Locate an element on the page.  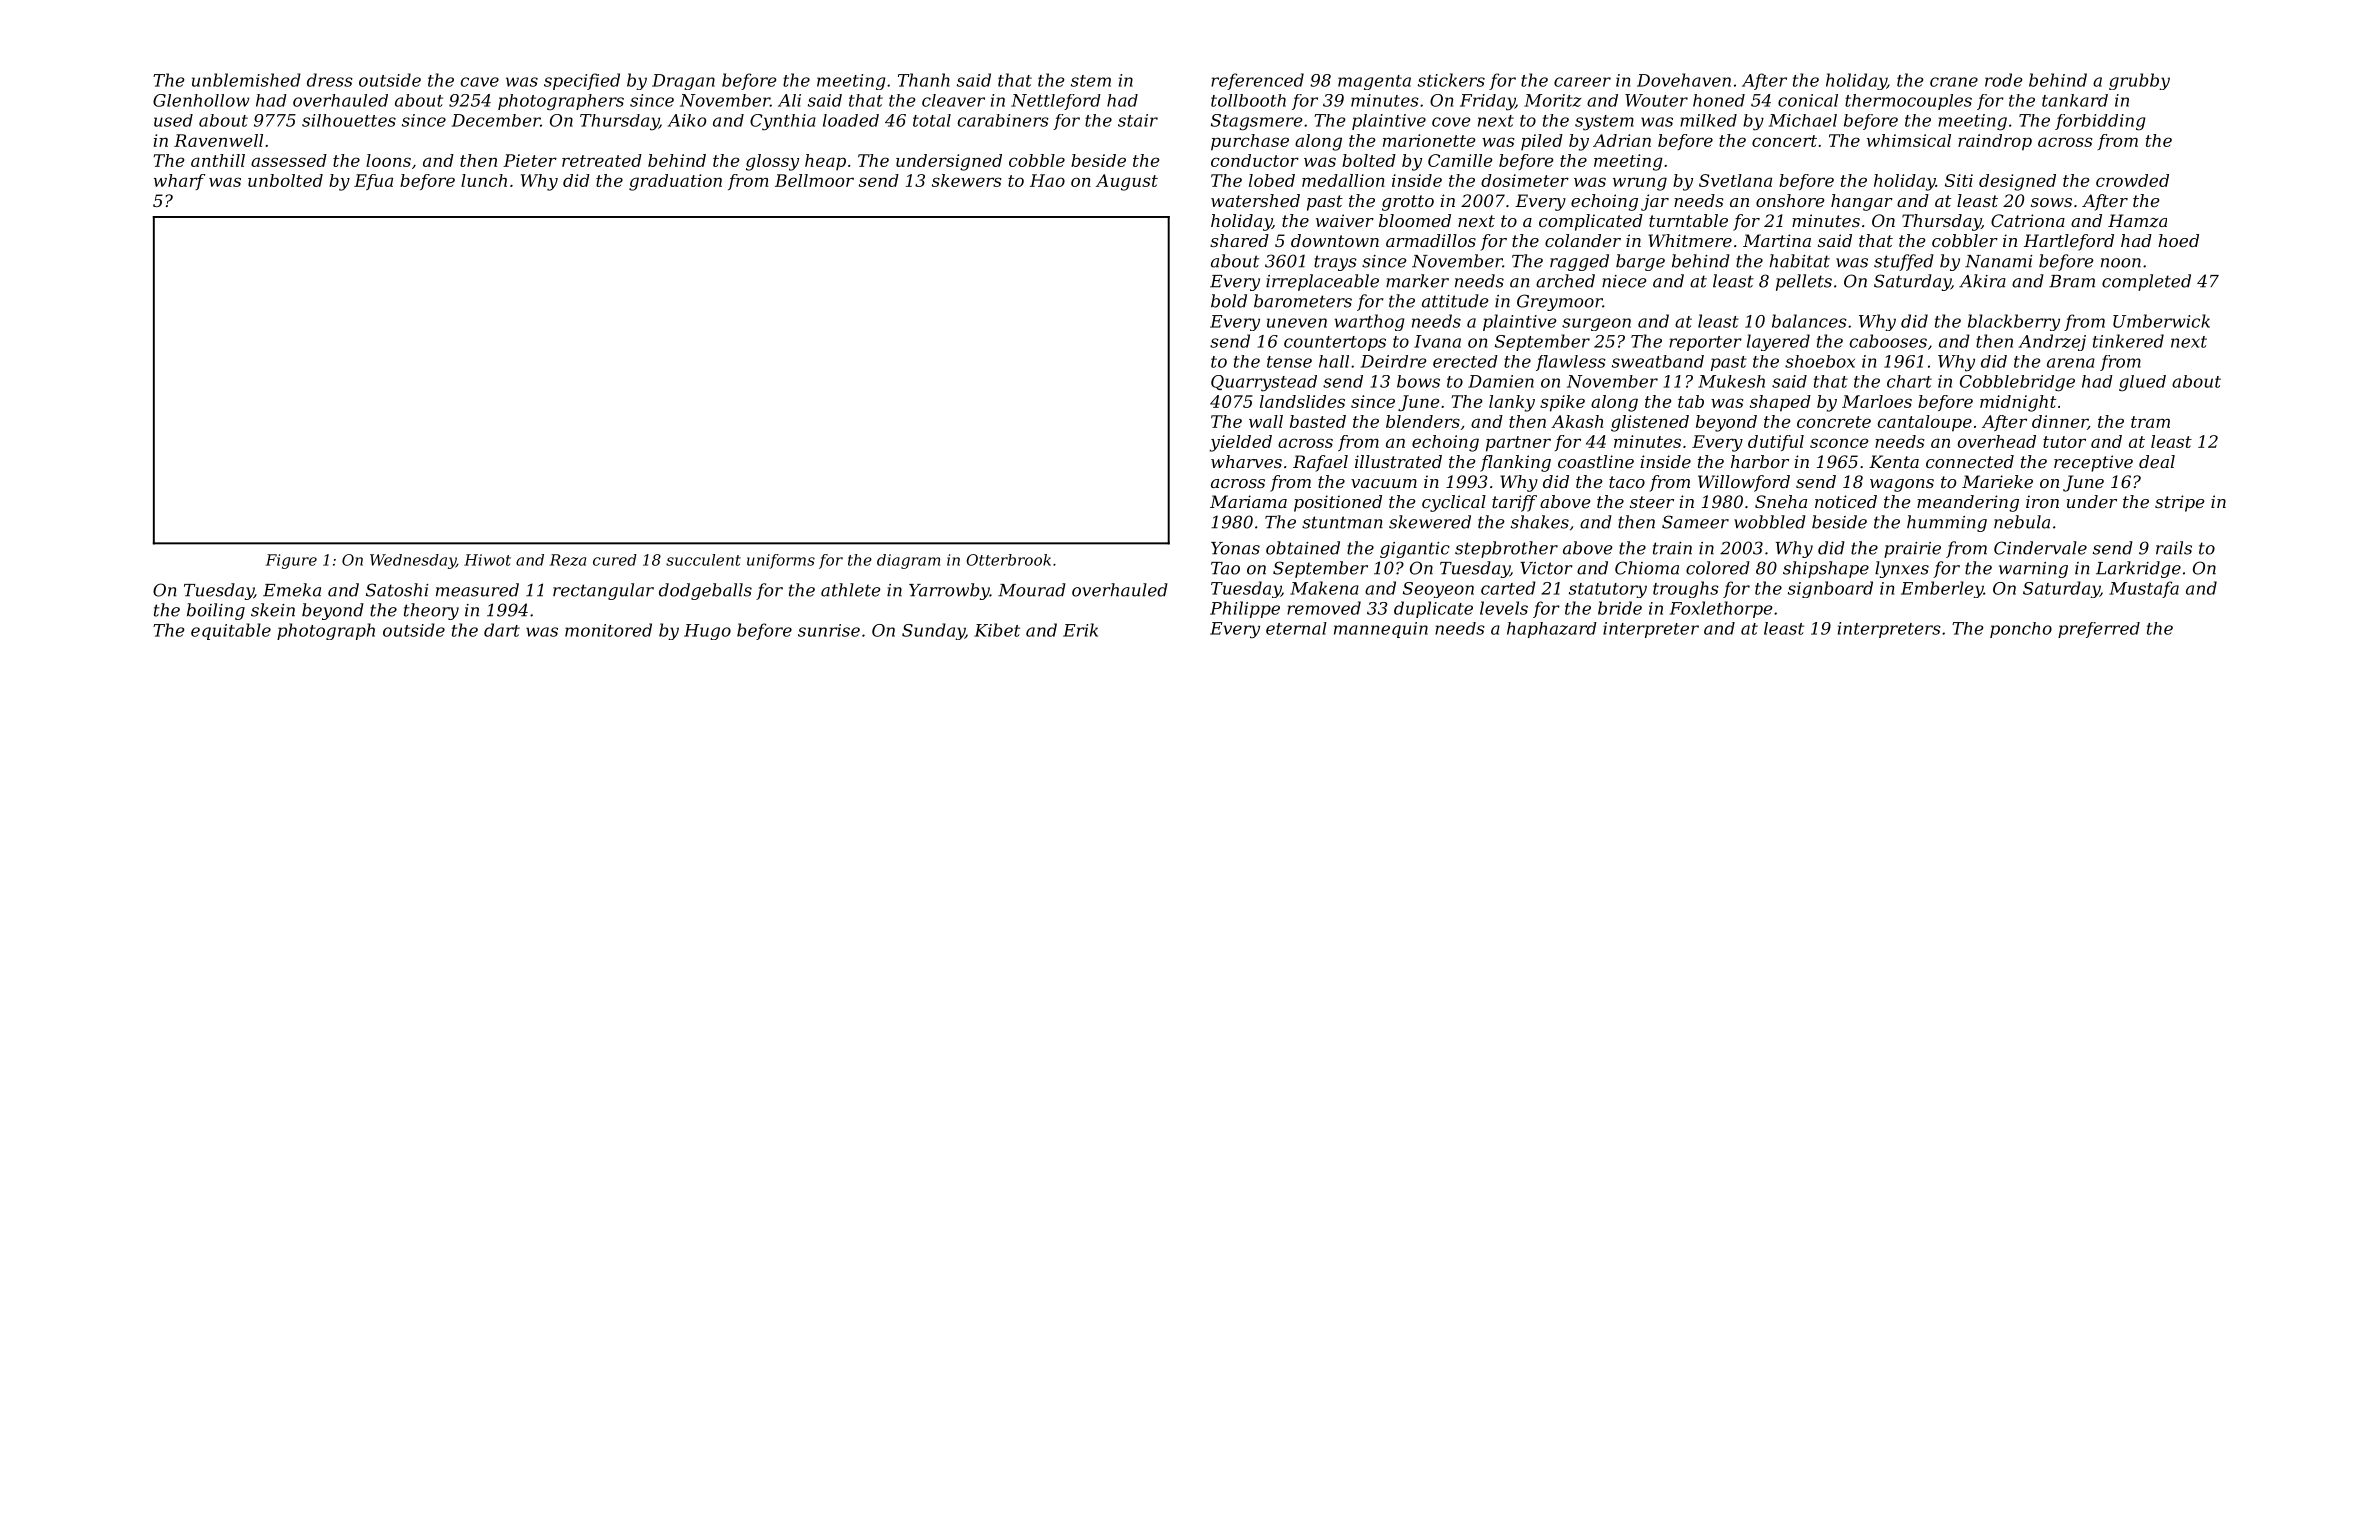
referenced is located at coordinates (1257, 81).
